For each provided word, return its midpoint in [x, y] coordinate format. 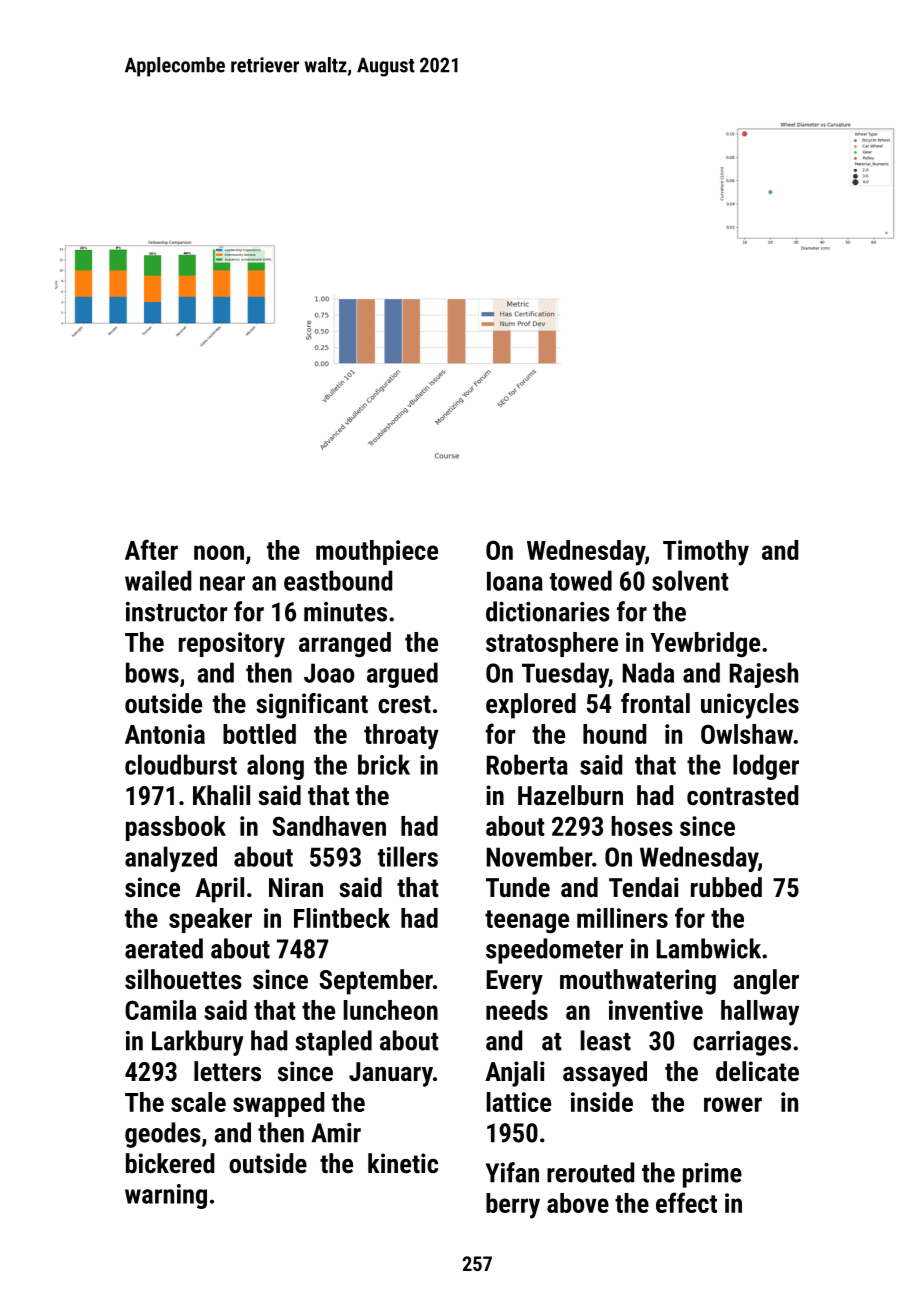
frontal [655, 703]
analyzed [171, 859]
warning [166, 1196]
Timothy [706, 553]
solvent [690, 580]
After [151, 549]
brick [384, 764]
